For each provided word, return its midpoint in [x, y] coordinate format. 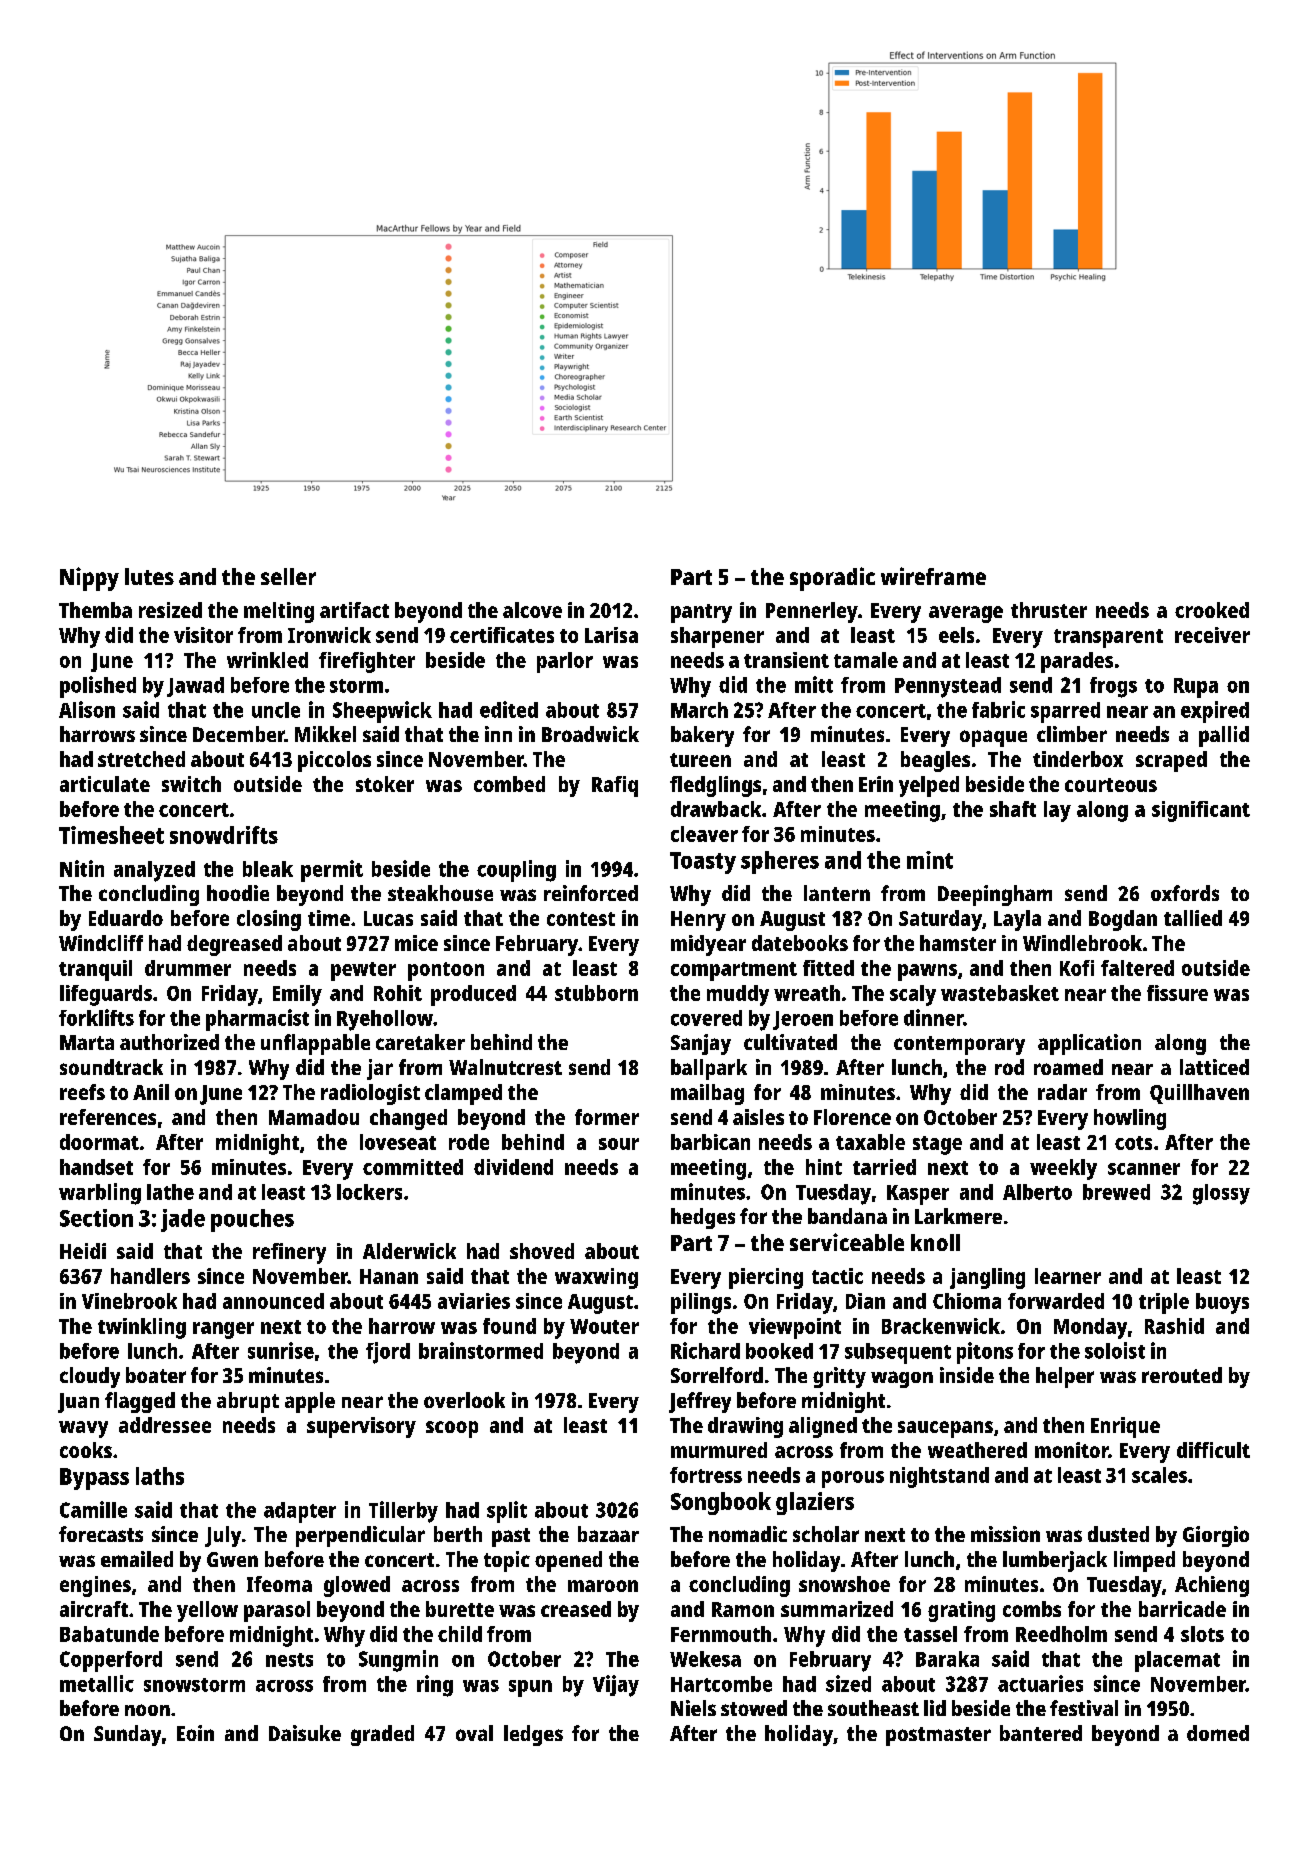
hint [824, 1167]
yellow [207, 1611]
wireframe [933, 576]
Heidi [83, 1251]
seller [288, 576]
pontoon [446, 971]
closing [269, 920]
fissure [1177, 993]
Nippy [89, 579]
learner [1068, 1276]
